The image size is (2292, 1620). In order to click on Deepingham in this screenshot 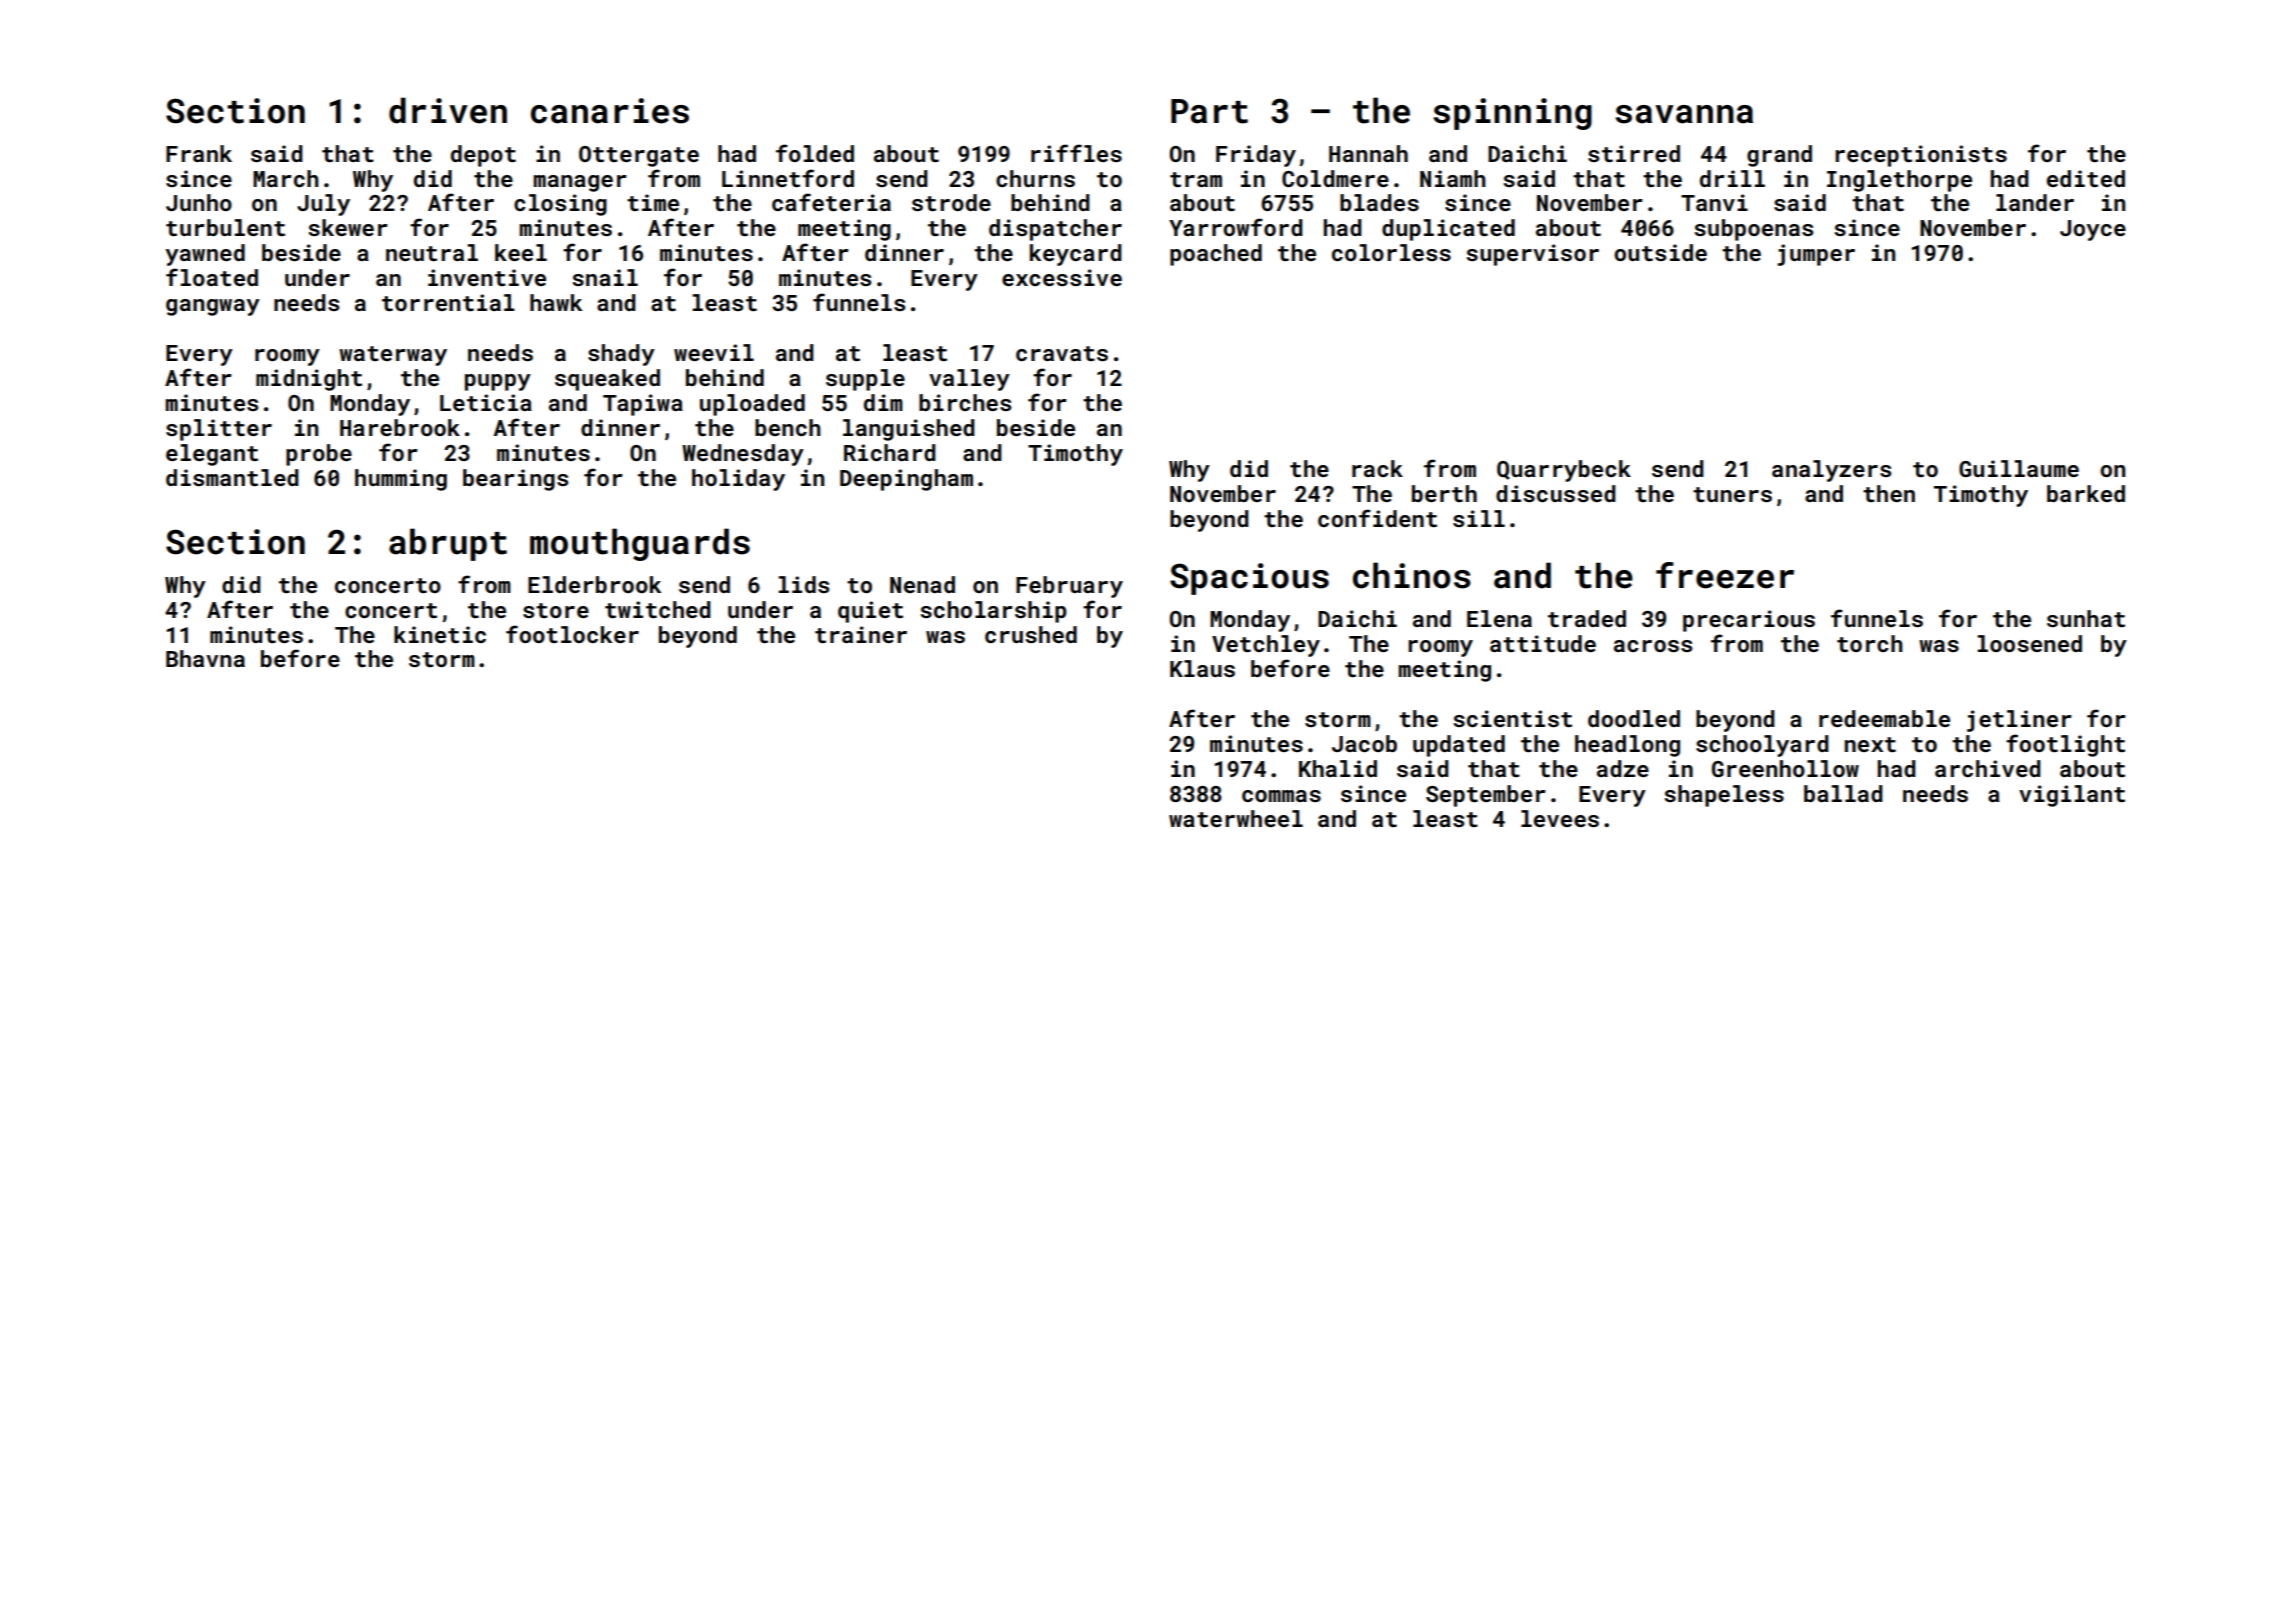, I will do `click(906, 480)`.
